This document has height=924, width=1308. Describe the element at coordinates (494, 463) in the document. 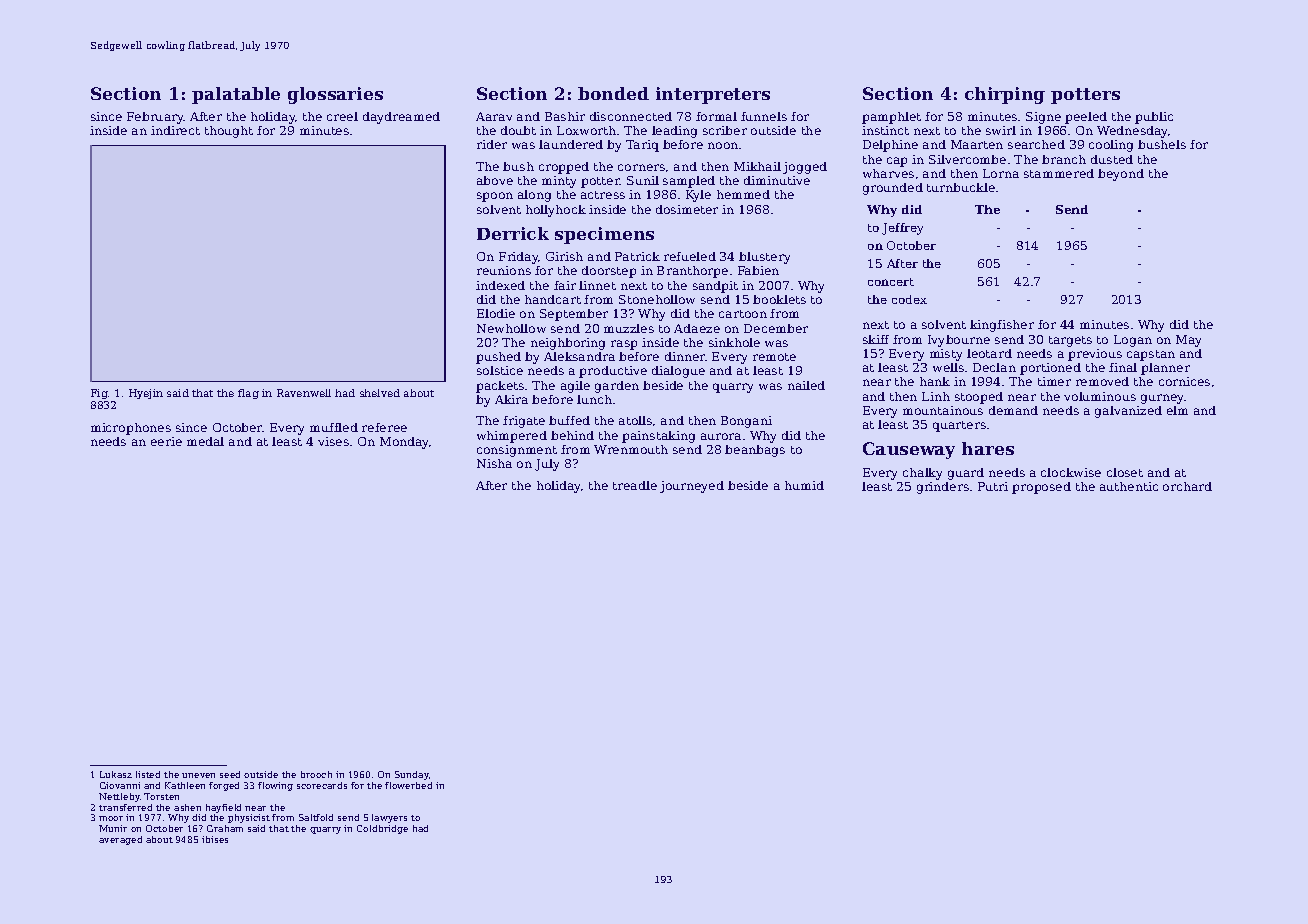

I see `Nisha` at that location.
